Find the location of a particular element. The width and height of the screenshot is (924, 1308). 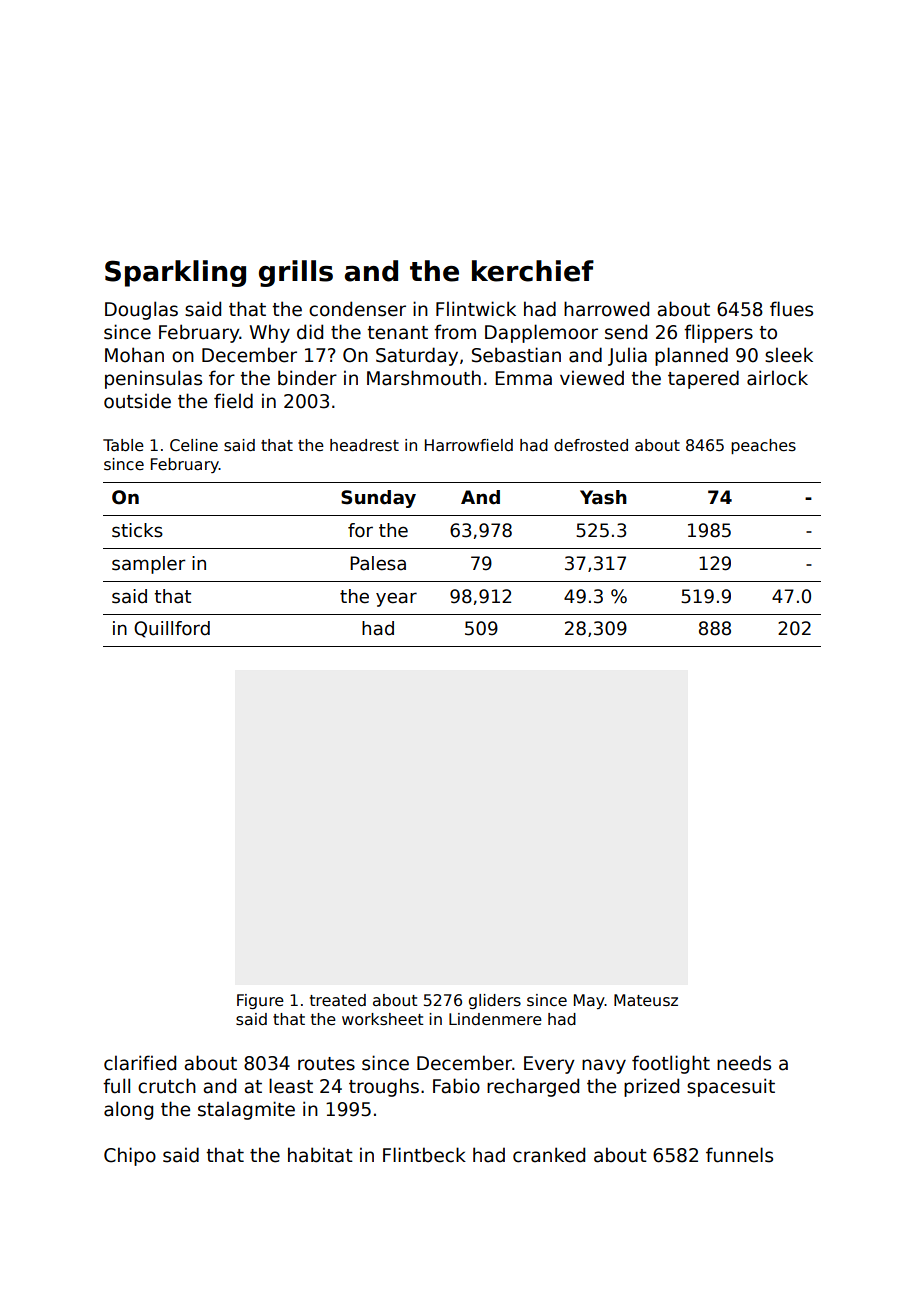

kerchief is located at coordinates (533, 271).
